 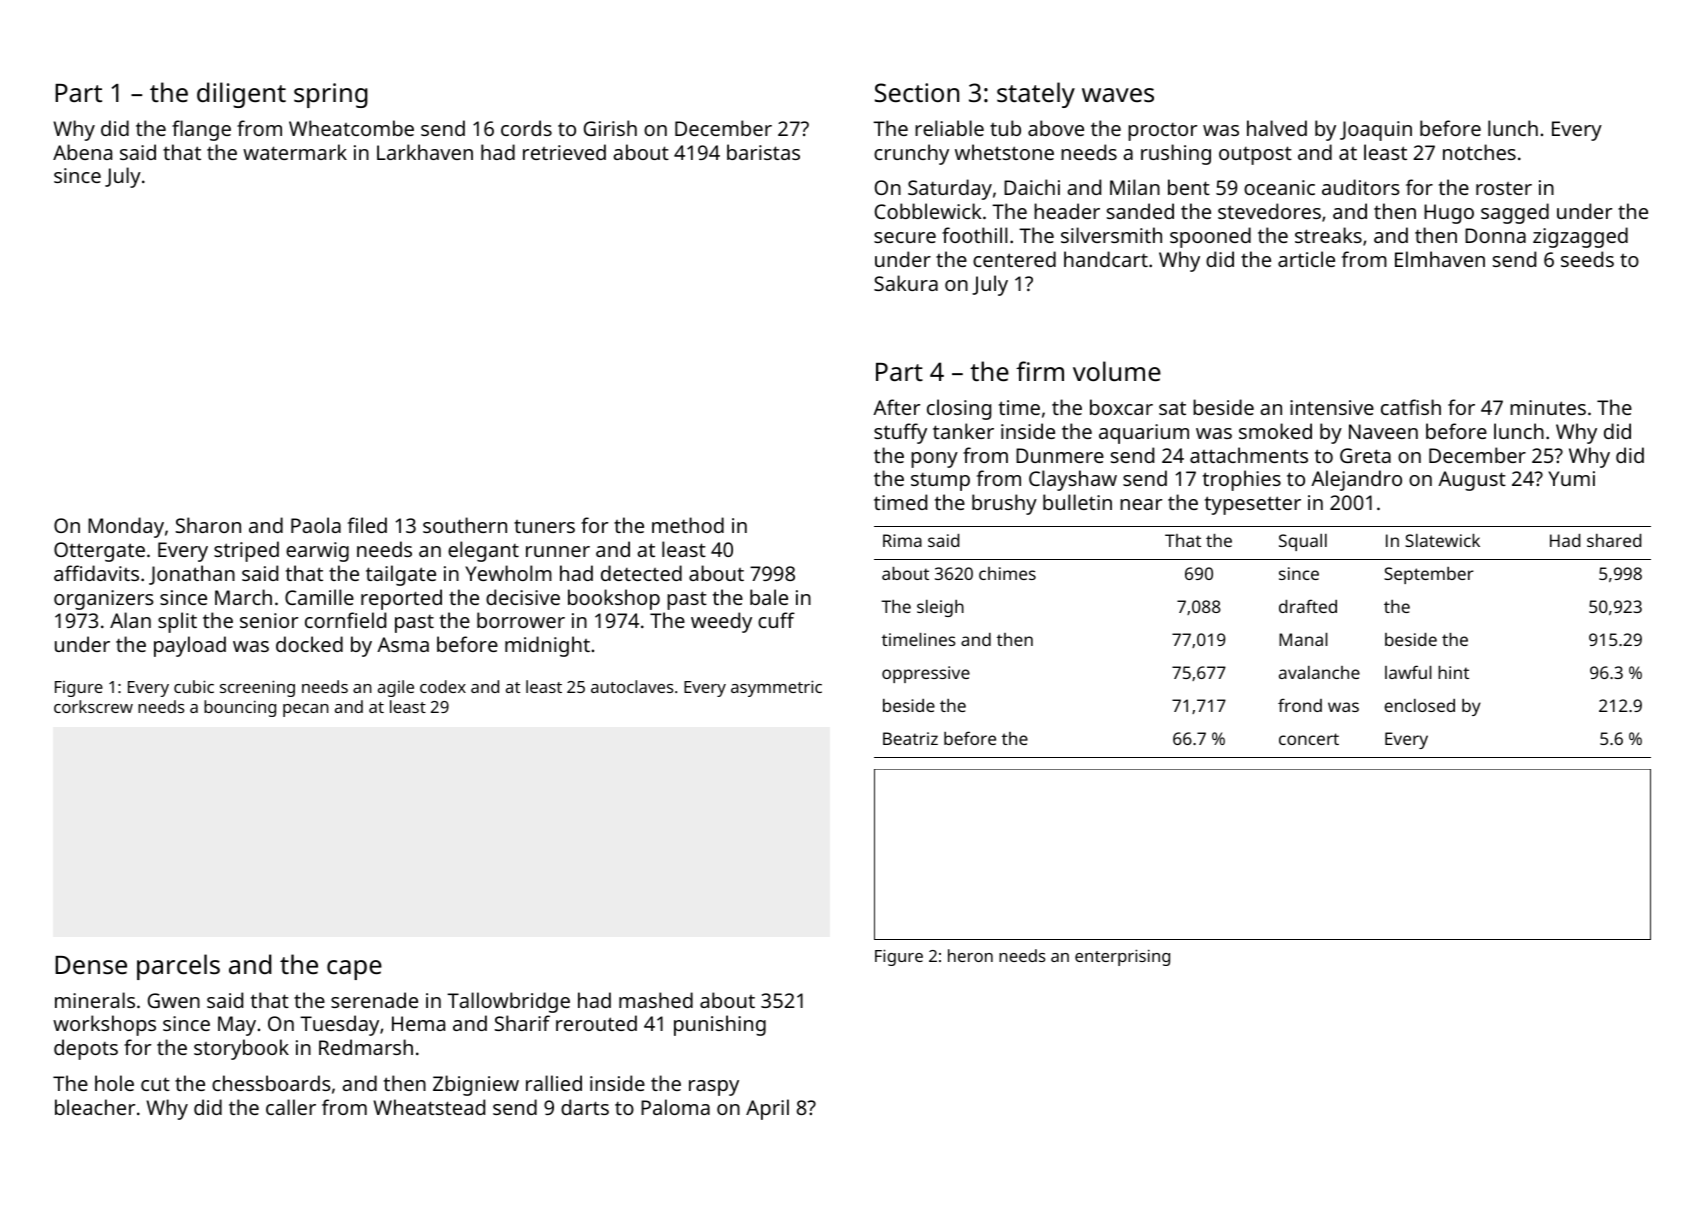 I want to click on shared, so click(x=1614, y=540).
